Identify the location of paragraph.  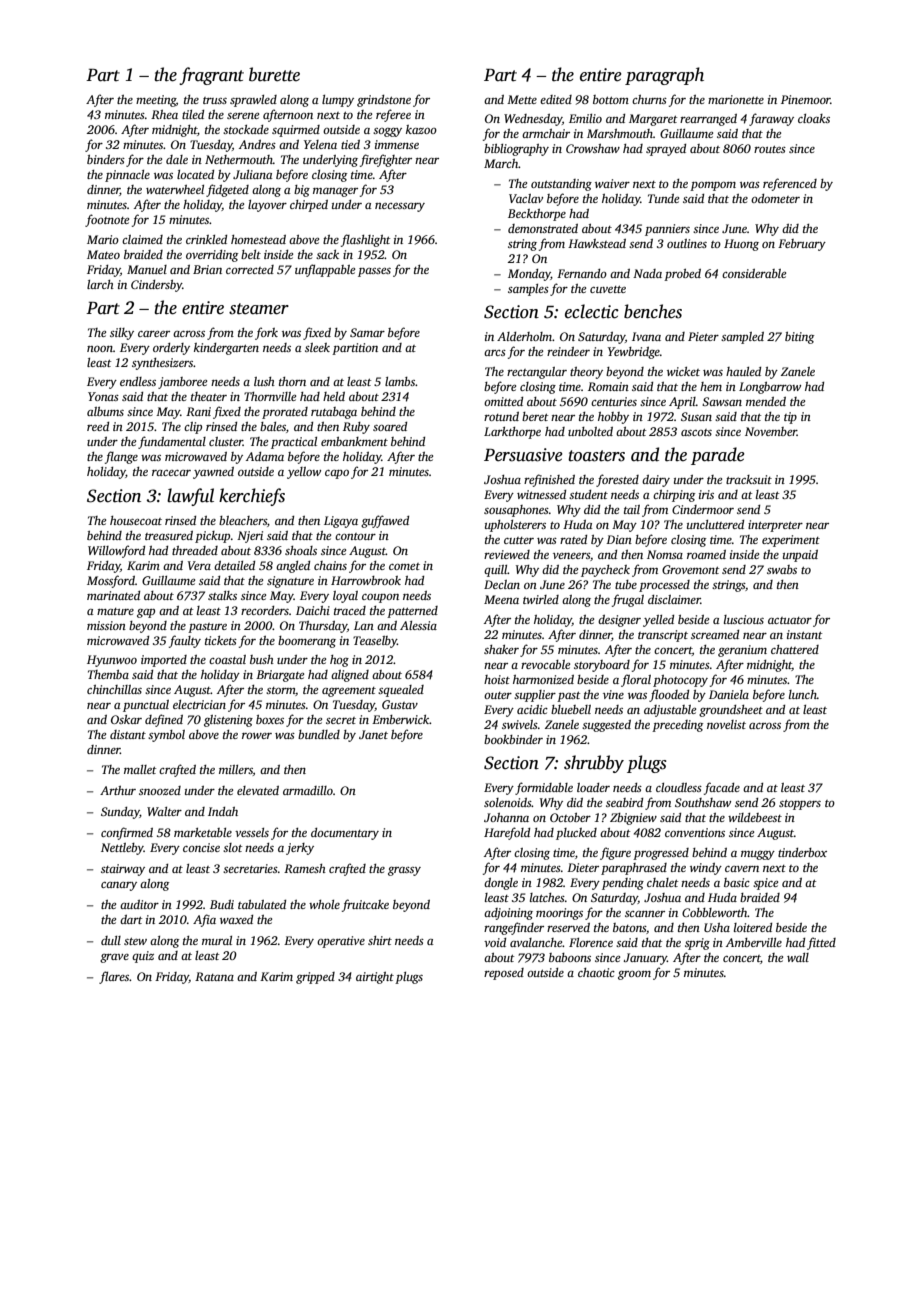
(664, 76).
